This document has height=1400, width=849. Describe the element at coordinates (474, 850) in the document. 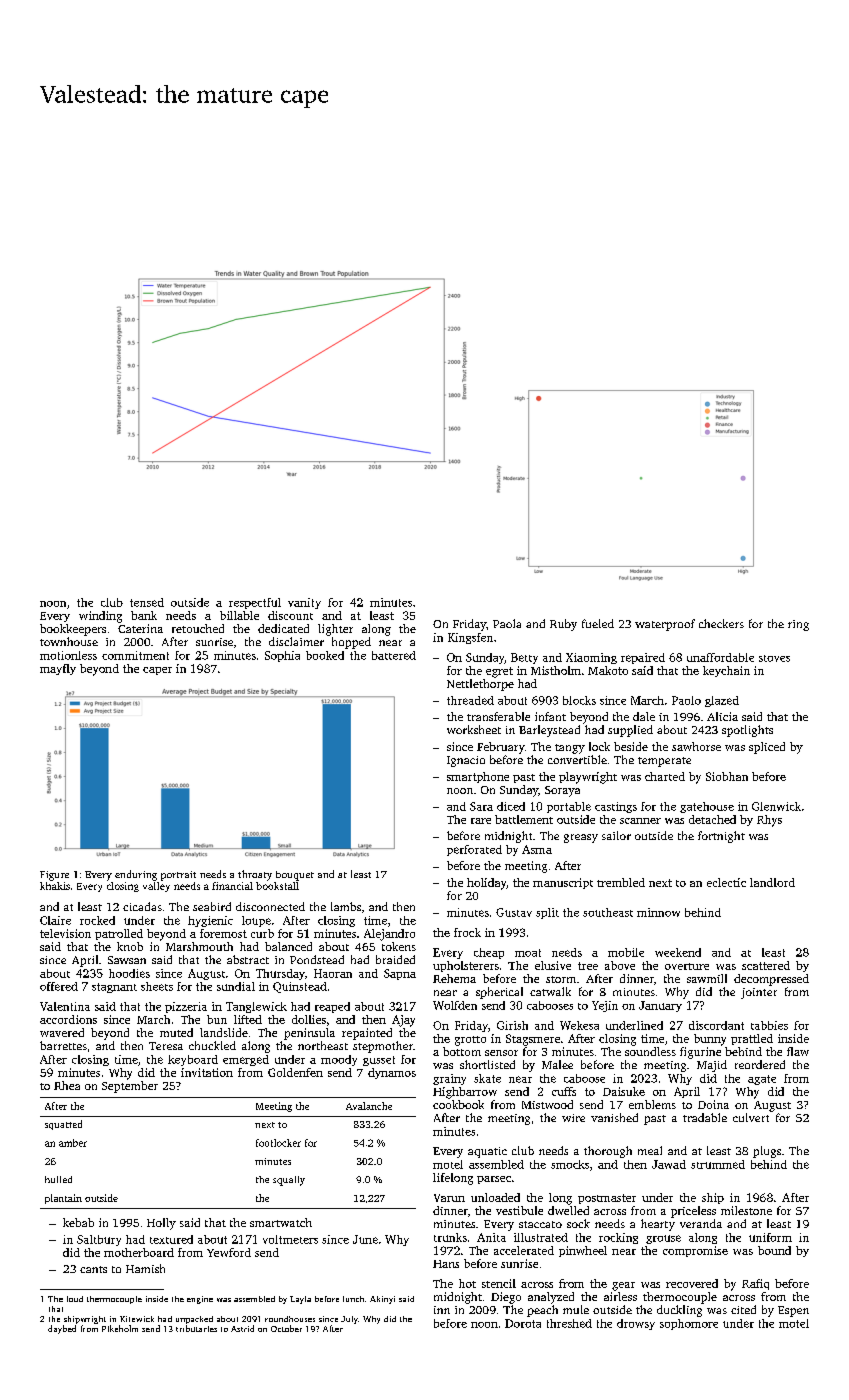

I see `perforated` at that location.
